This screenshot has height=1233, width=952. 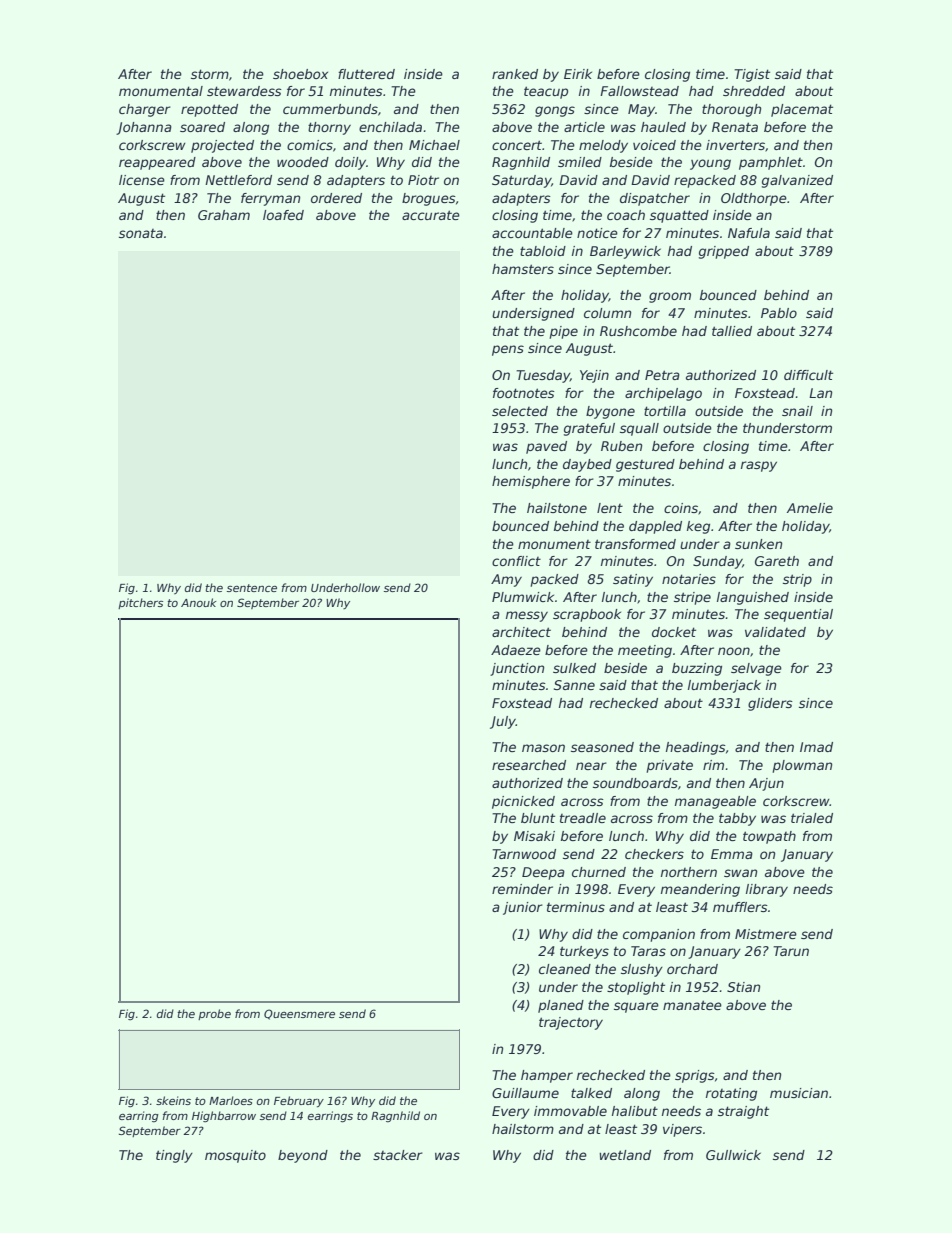 What do you see at coordinates (252, 588) in the screenshot?
I see `sentence` at bounding box center [252, 588].
